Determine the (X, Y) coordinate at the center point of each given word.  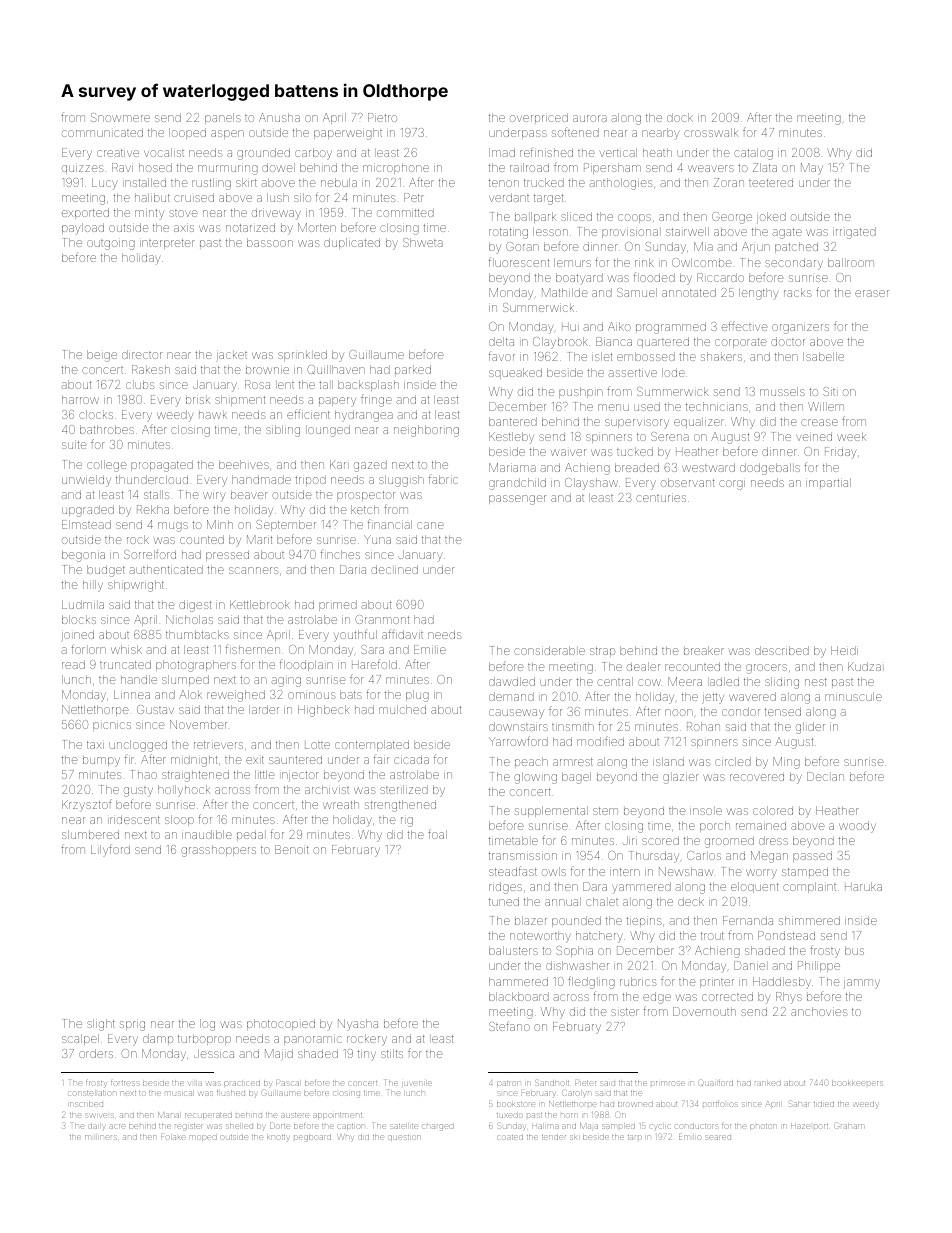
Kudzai (864, 666)
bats (351, 694)
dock (680, 117)
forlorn (88, 649)
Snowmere (120, 117)
